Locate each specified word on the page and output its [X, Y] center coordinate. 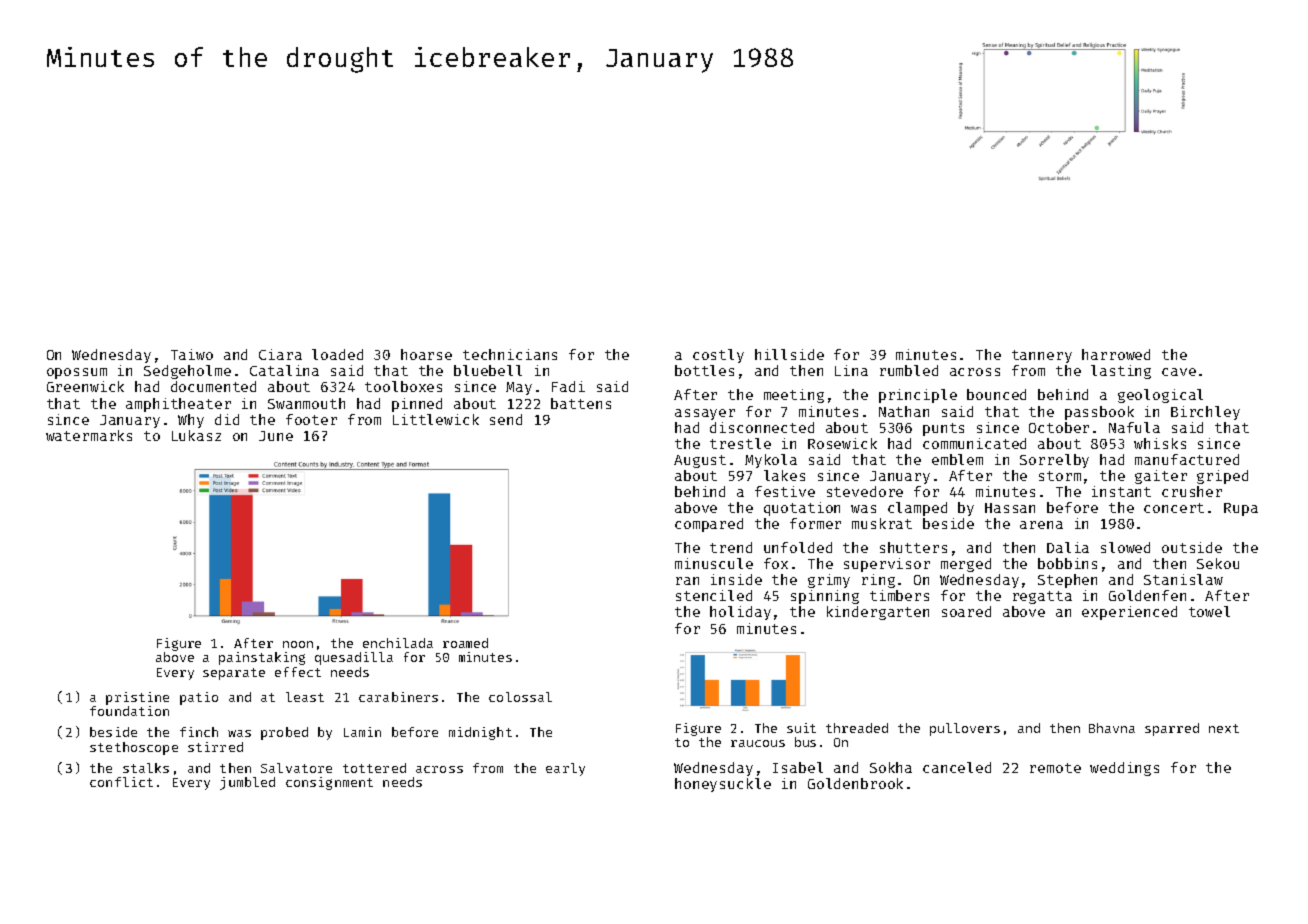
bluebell [488, 370]
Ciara [280, 354]
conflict [121, 782]
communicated [974, 443]
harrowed [1116, 354]
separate [234, 674]
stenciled [714, 595]
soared [966, 611]
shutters [913, 547]
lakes [784, 475]
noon [298, 644]
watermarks [89, 435]
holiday [740, 613]
